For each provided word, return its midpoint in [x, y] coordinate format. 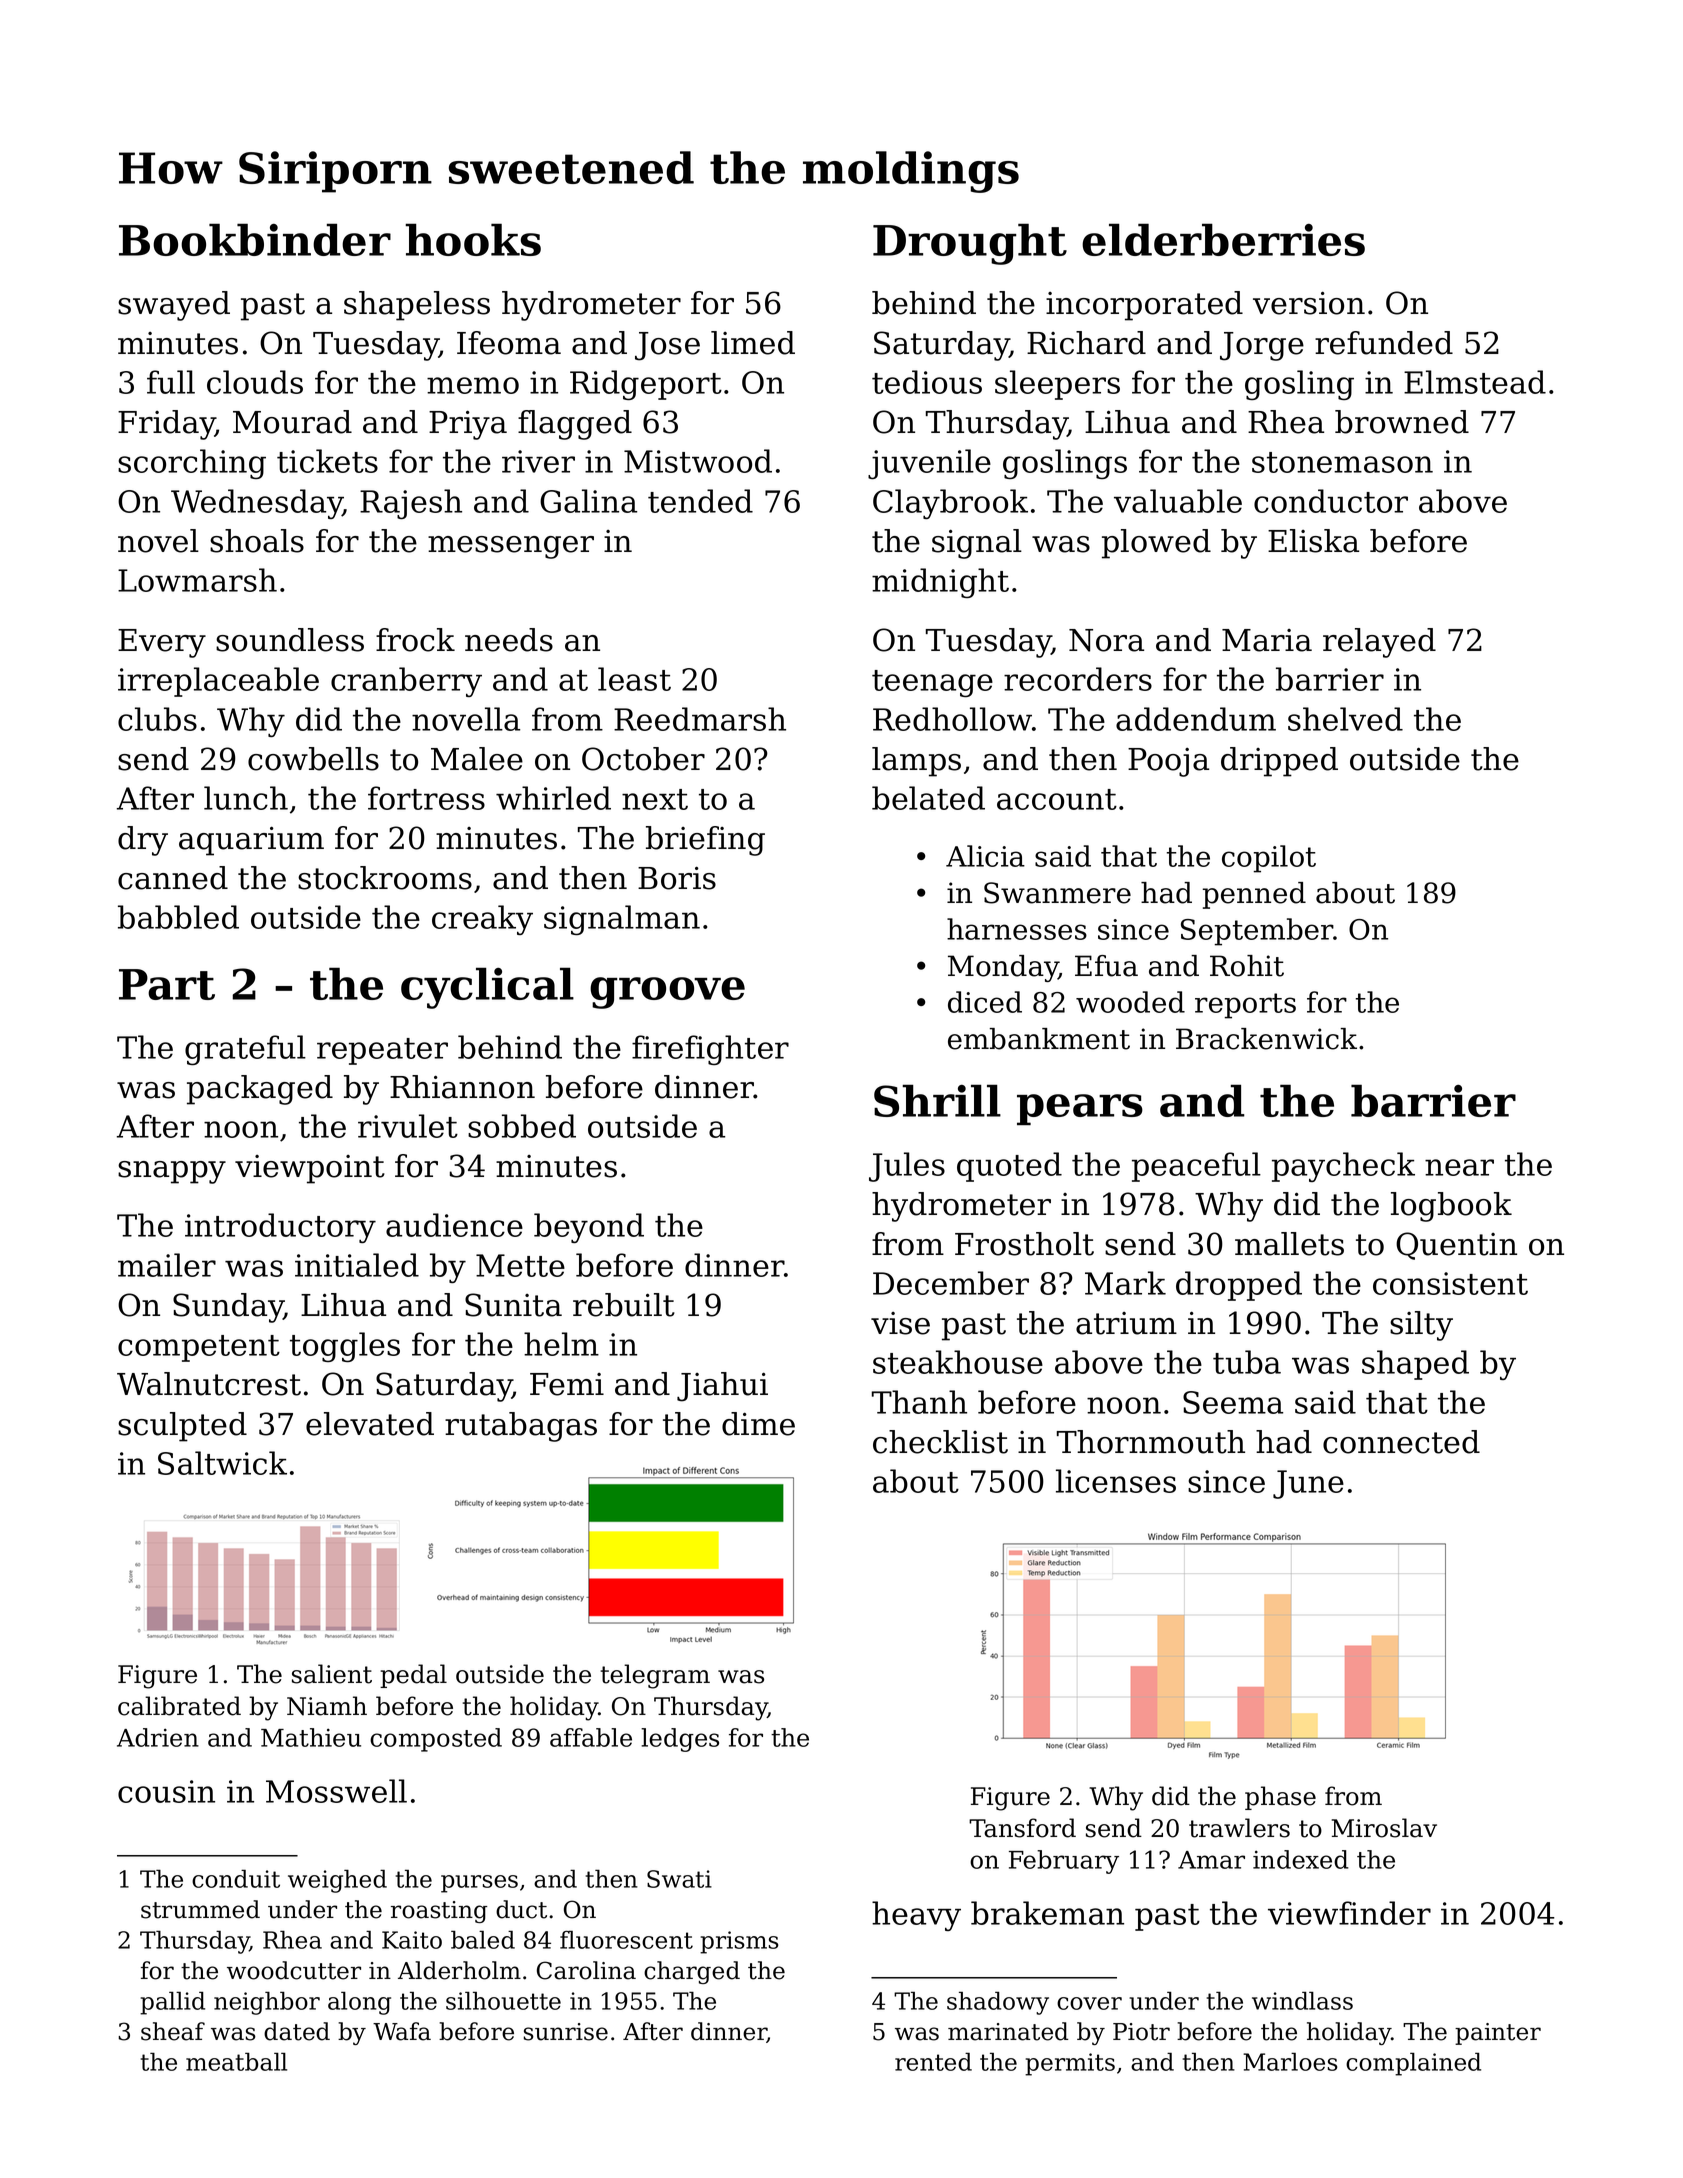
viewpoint [310, 1169]
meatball [236, 2061]
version [1309, 303]
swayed [174, 306]
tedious [927, 382]
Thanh [919, 1402]
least [634, 679]
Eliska [1313, 541]
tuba [1247, 1362]
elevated [370, 1424]
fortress [426, 798]
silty [1421, 1326]
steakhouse [958, 1362]
